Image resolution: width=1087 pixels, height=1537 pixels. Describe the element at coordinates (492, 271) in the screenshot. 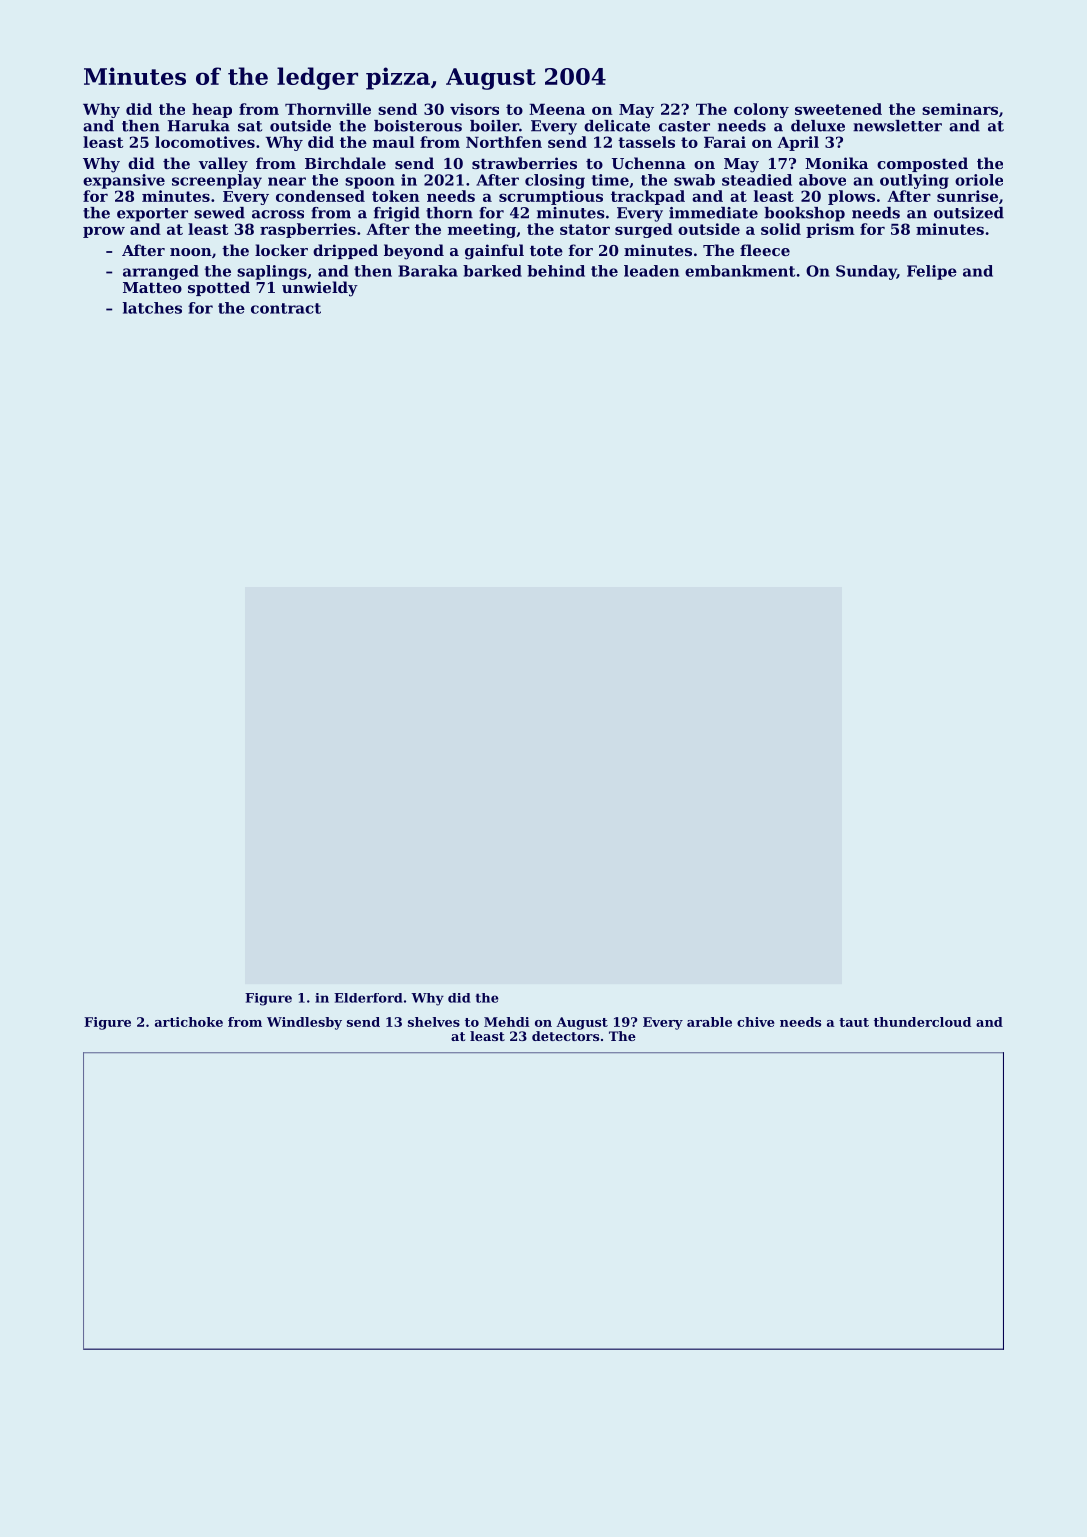

I see `barked` at that location.
